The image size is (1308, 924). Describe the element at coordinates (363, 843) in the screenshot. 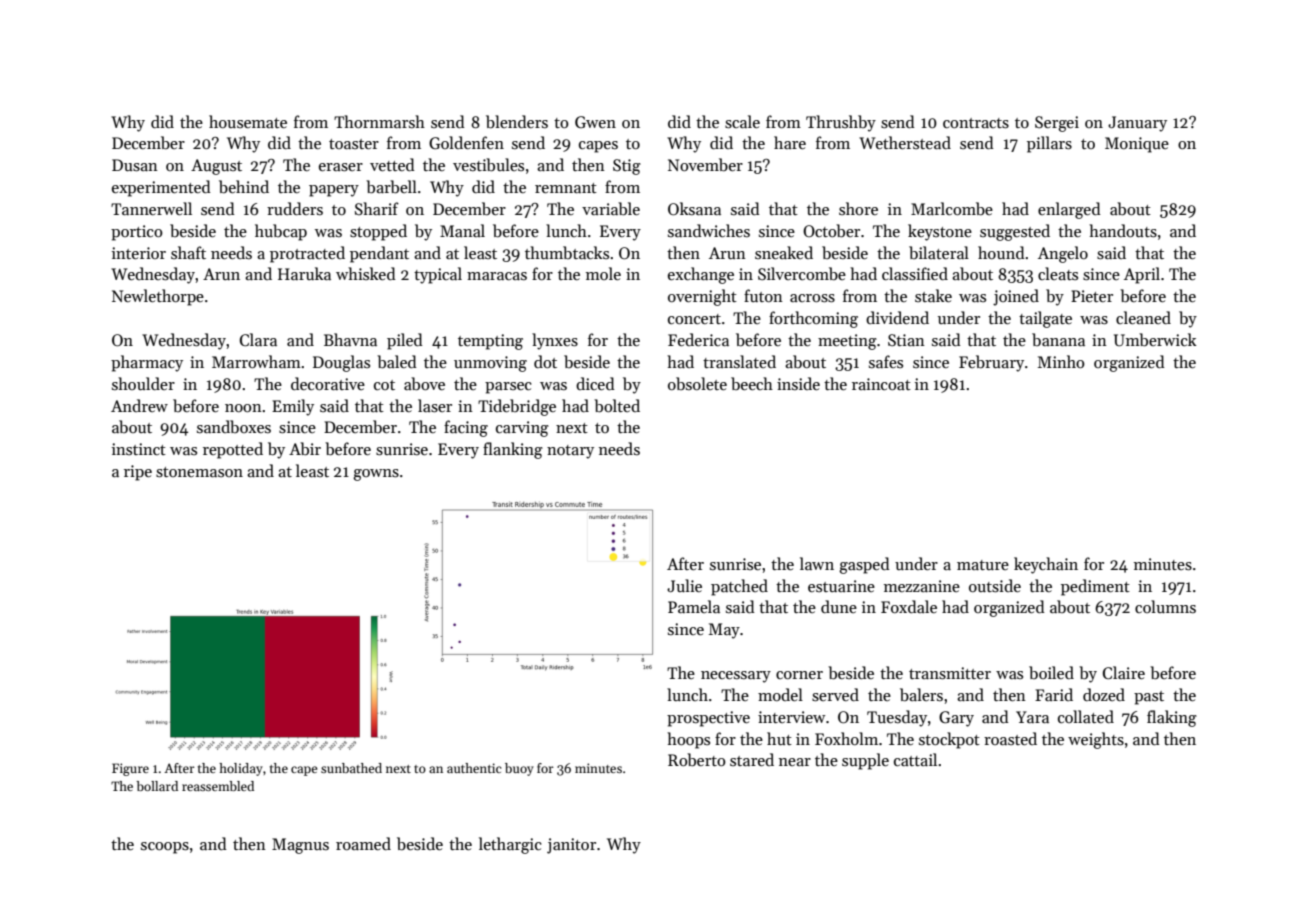

I see `roamed` at that location.
